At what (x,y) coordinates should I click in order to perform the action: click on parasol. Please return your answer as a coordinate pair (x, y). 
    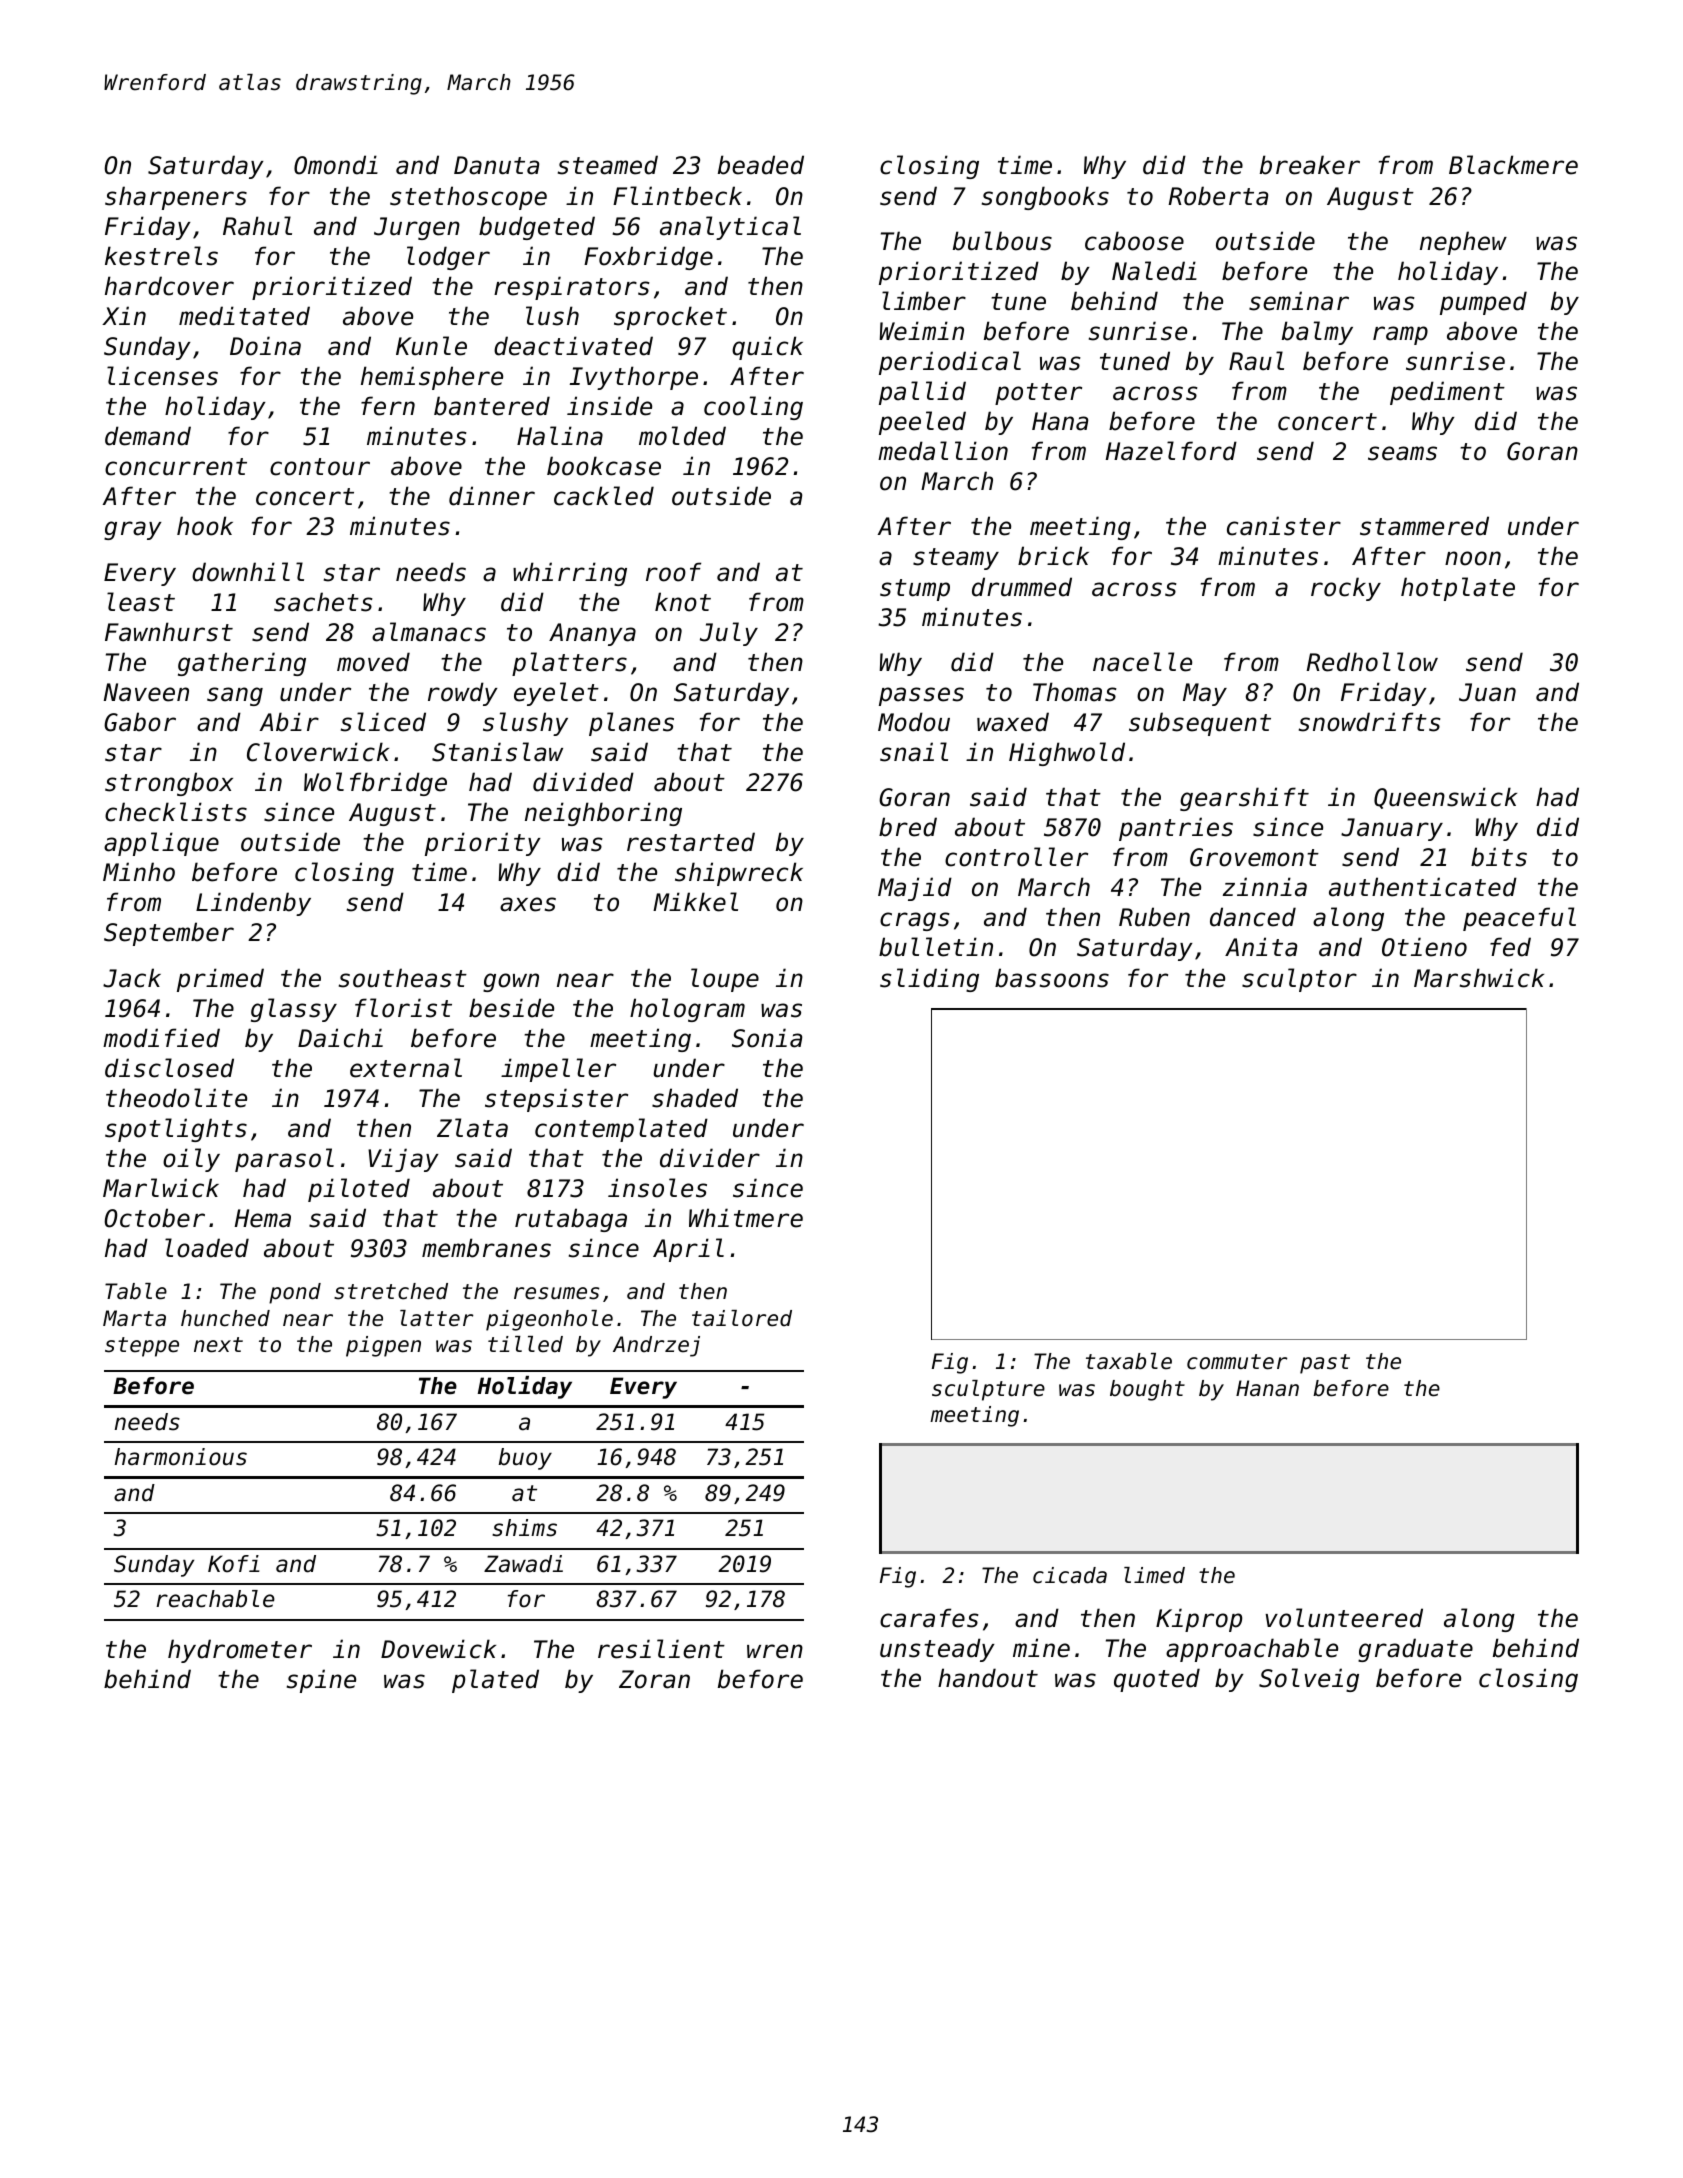
    Looking at the image, I should click on (284, 1160).
